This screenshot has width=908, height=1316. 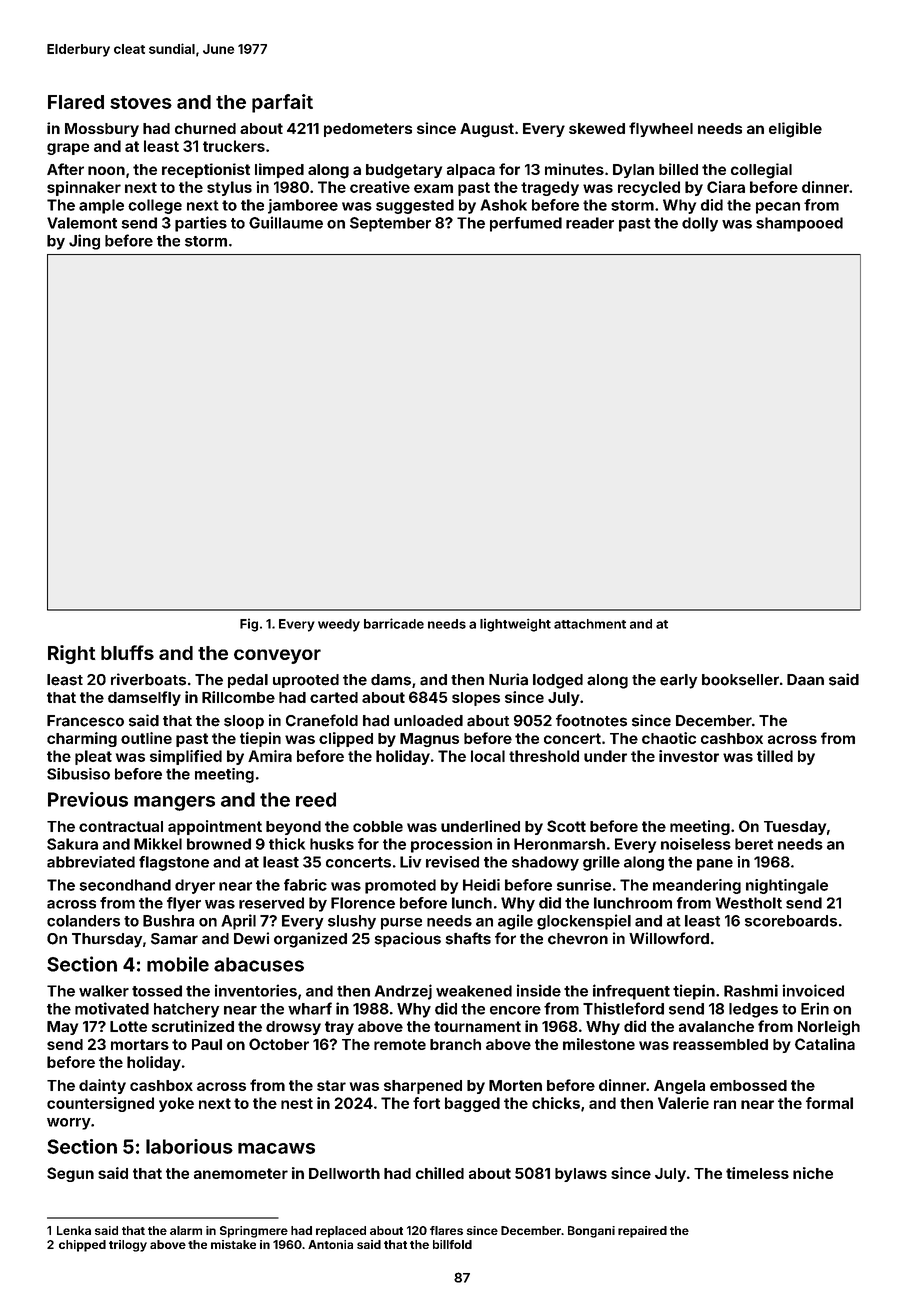 I want to click on chipped, so click(x=82, y=1246).
